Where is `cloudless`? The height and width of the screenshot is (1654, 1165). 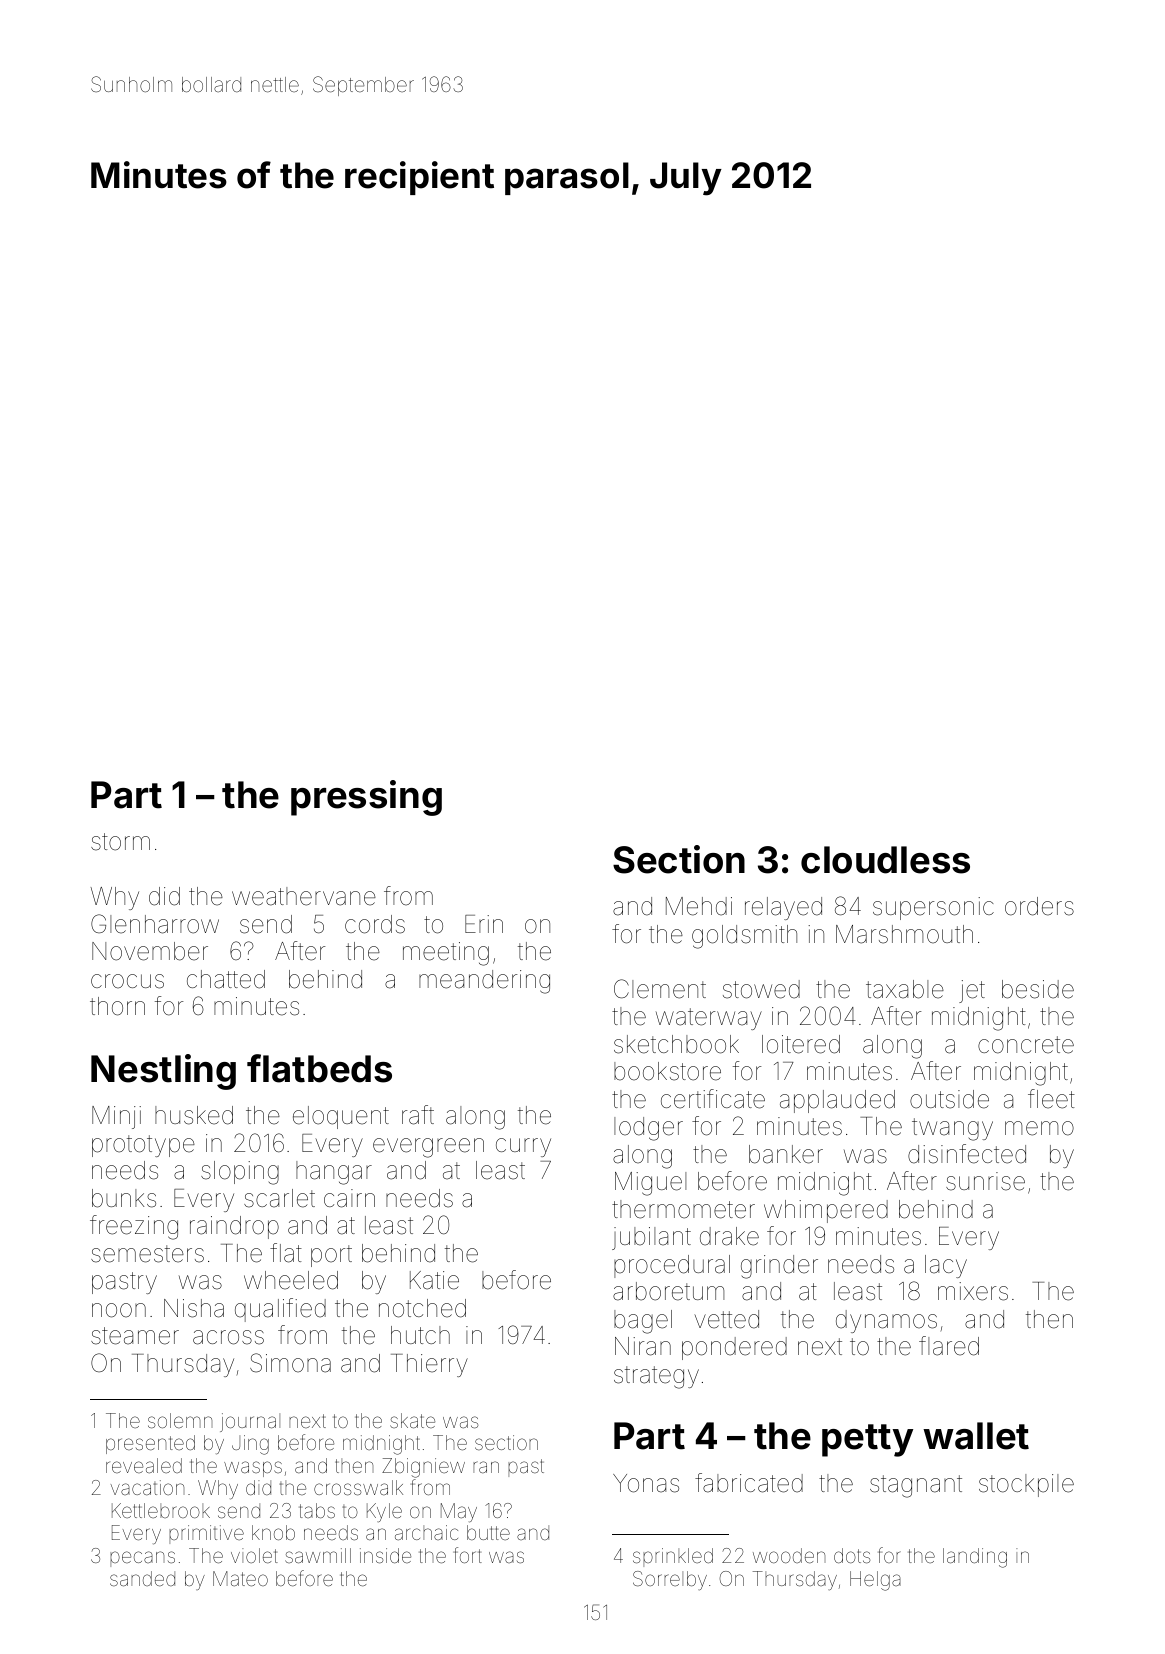
cloudless is located at coordinates (885, 860).
